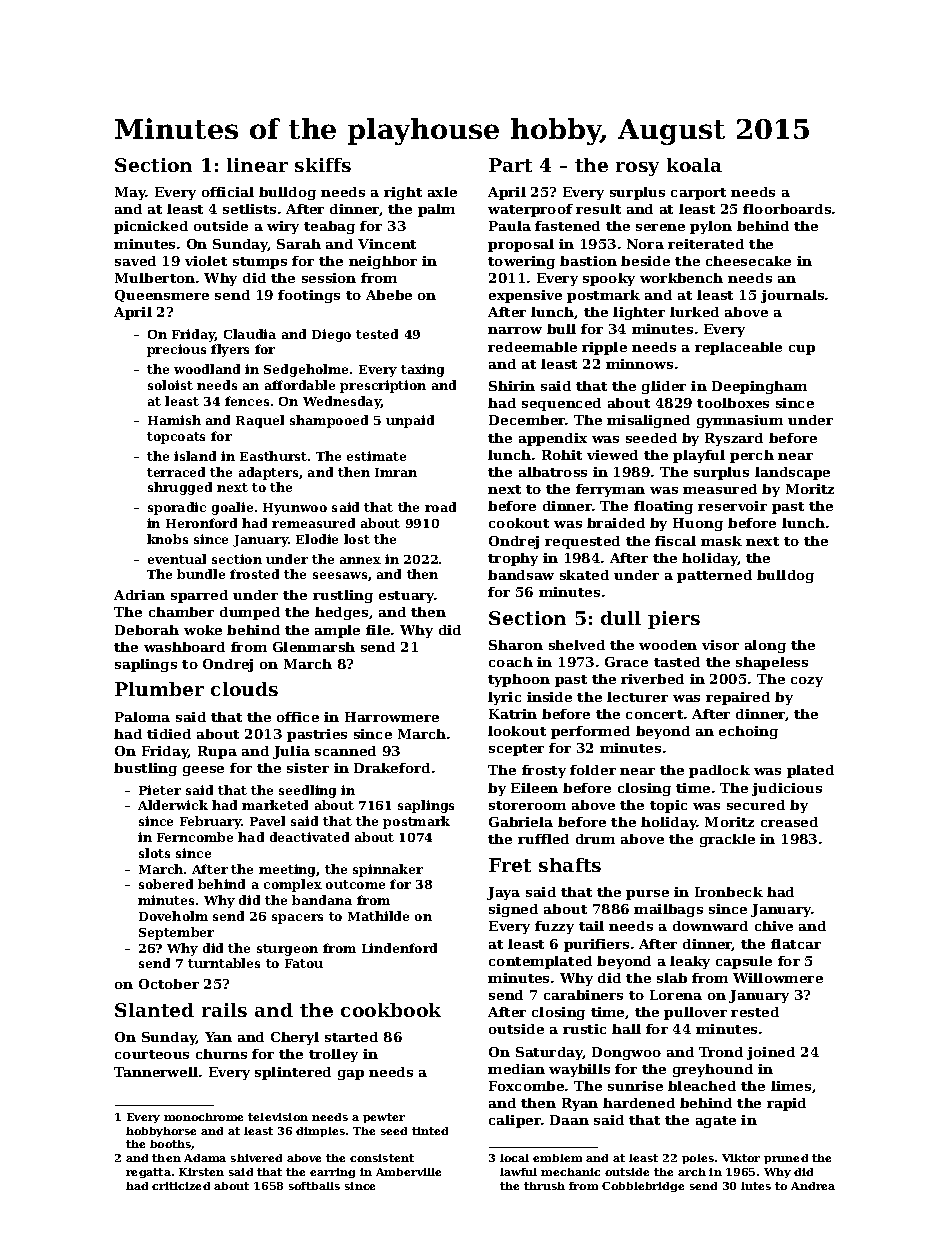 Image resolution: width=952 pixels, height=1233 pixels. What do you see at coordinates (694, 165) in the image?
I see `koala` at bounding box center [694, 165].
